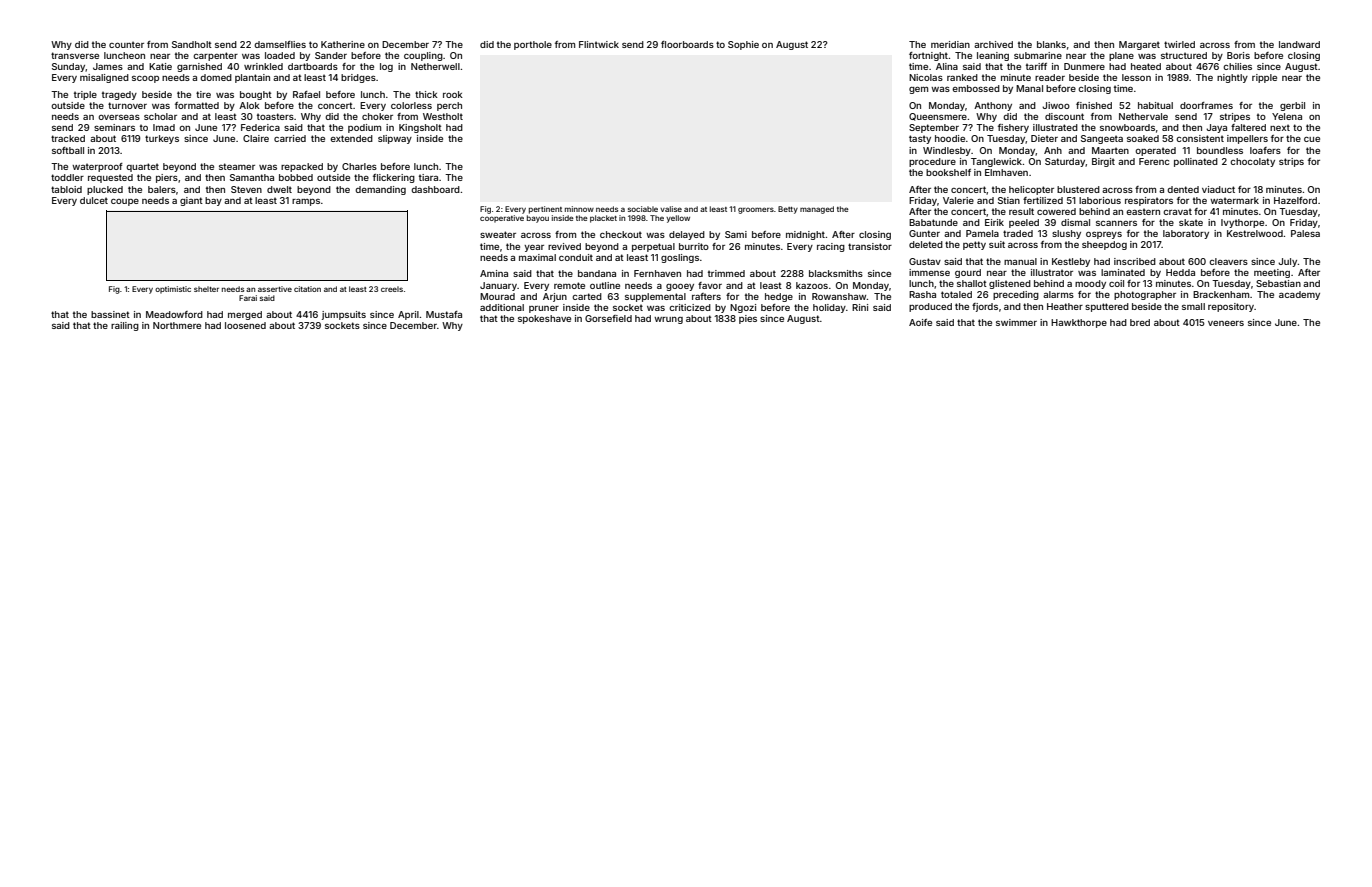 Image resolution: width=1372 pixels, height=887 pixels. I want to click on spokeshave, so click(544, 319).
